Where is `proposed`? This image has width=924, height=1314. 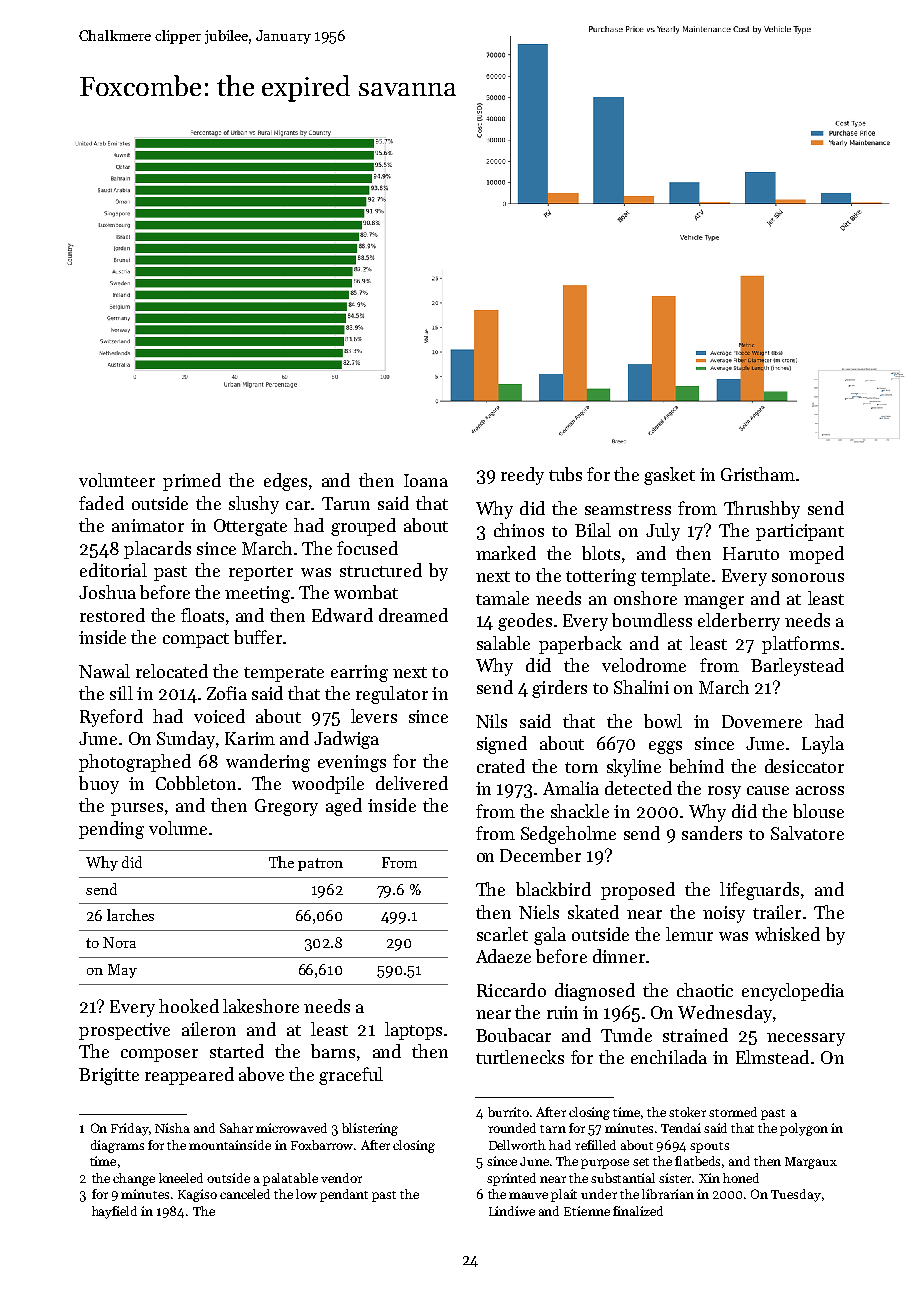 proposed is located at coordinates (638, 891).
